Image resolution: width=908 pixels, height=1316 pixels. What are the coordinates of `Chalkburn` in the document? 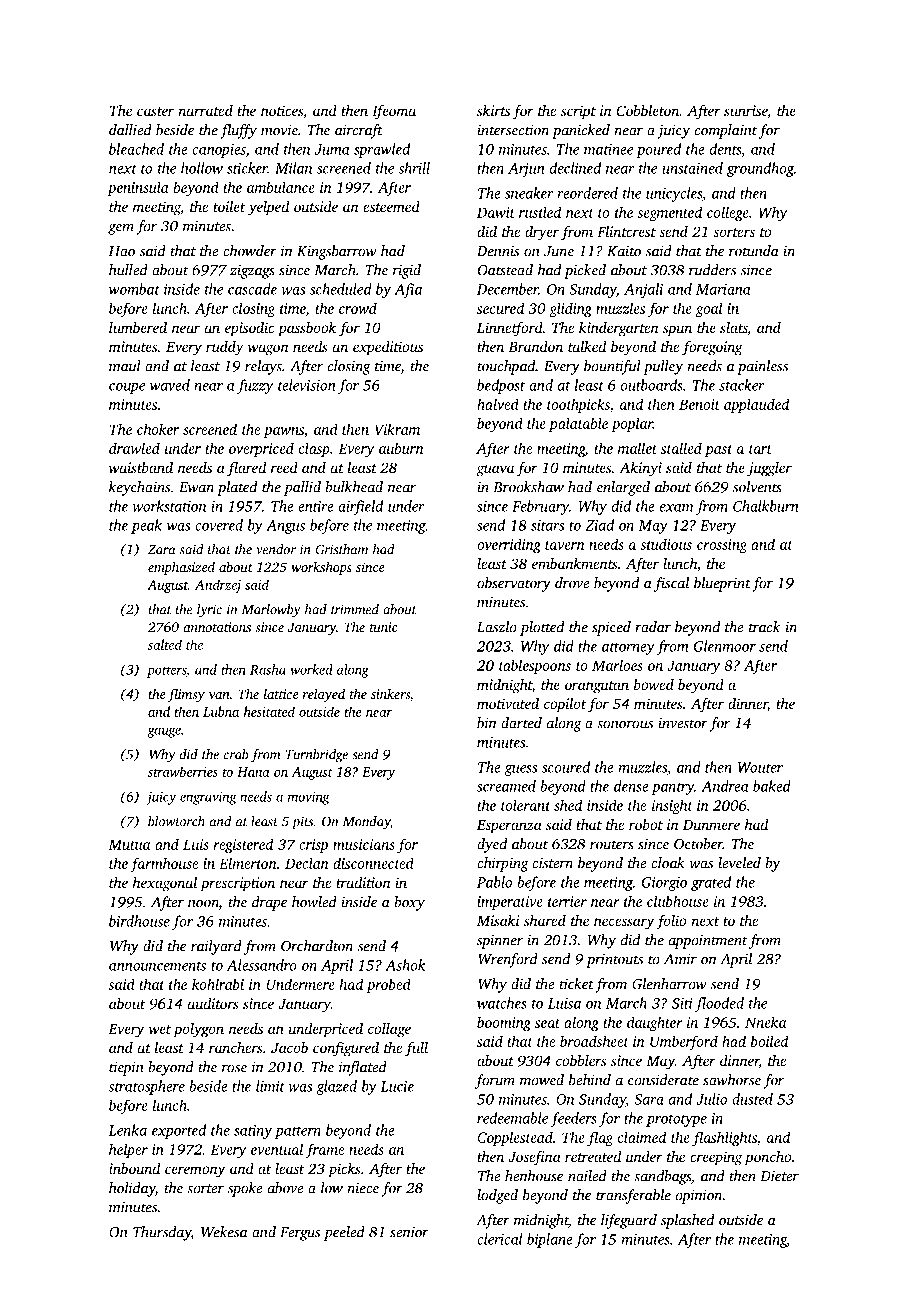 It's located at (765, 506).
